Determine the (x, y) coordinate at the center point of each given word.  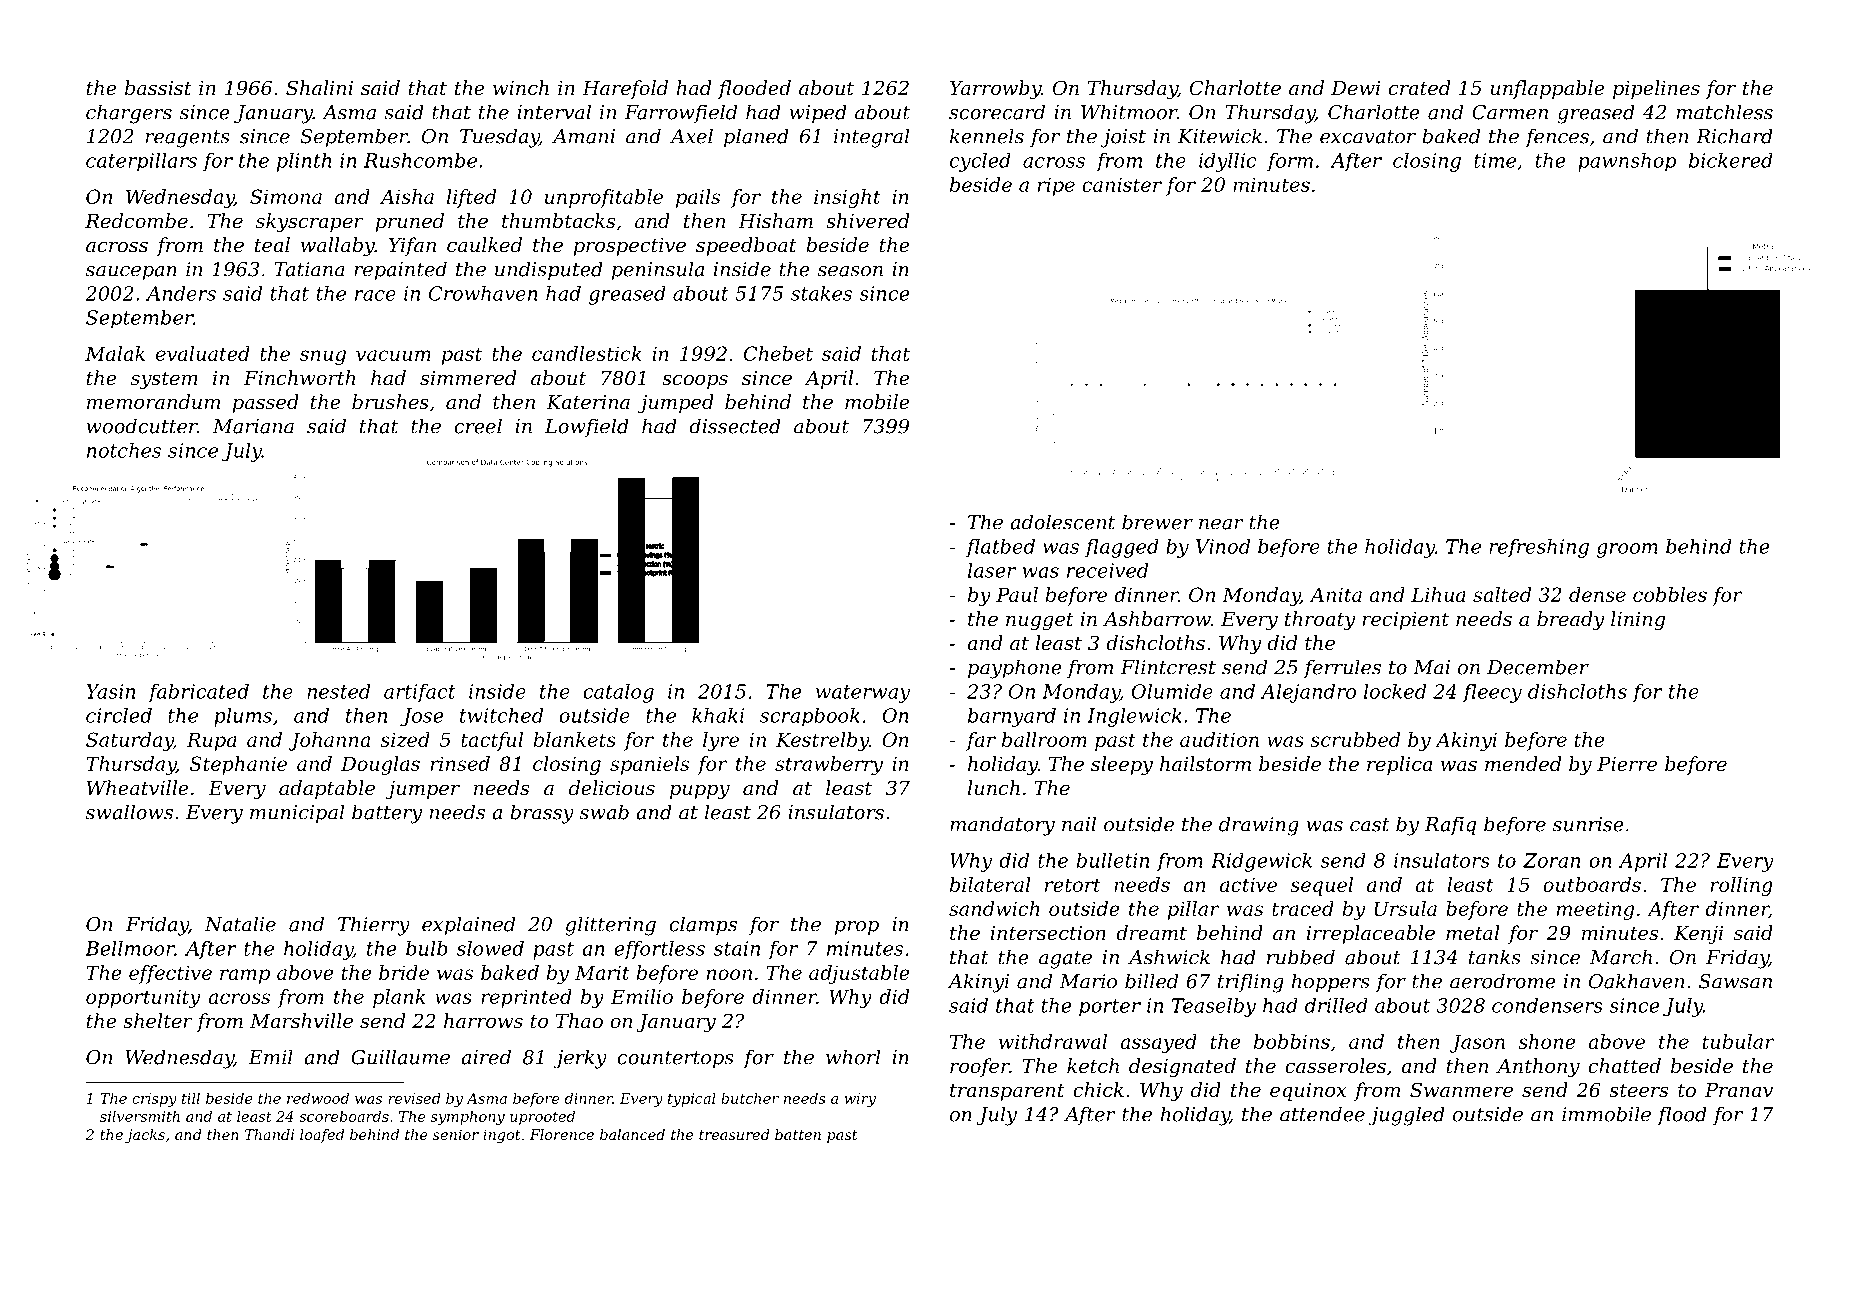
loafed (322, 1136)
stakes (821, 293)
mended (1523, 764)
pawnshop (1627, 162)
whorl (853, 1057)
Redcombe (136, 221)
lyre (721, 741)
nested (338, 691)
